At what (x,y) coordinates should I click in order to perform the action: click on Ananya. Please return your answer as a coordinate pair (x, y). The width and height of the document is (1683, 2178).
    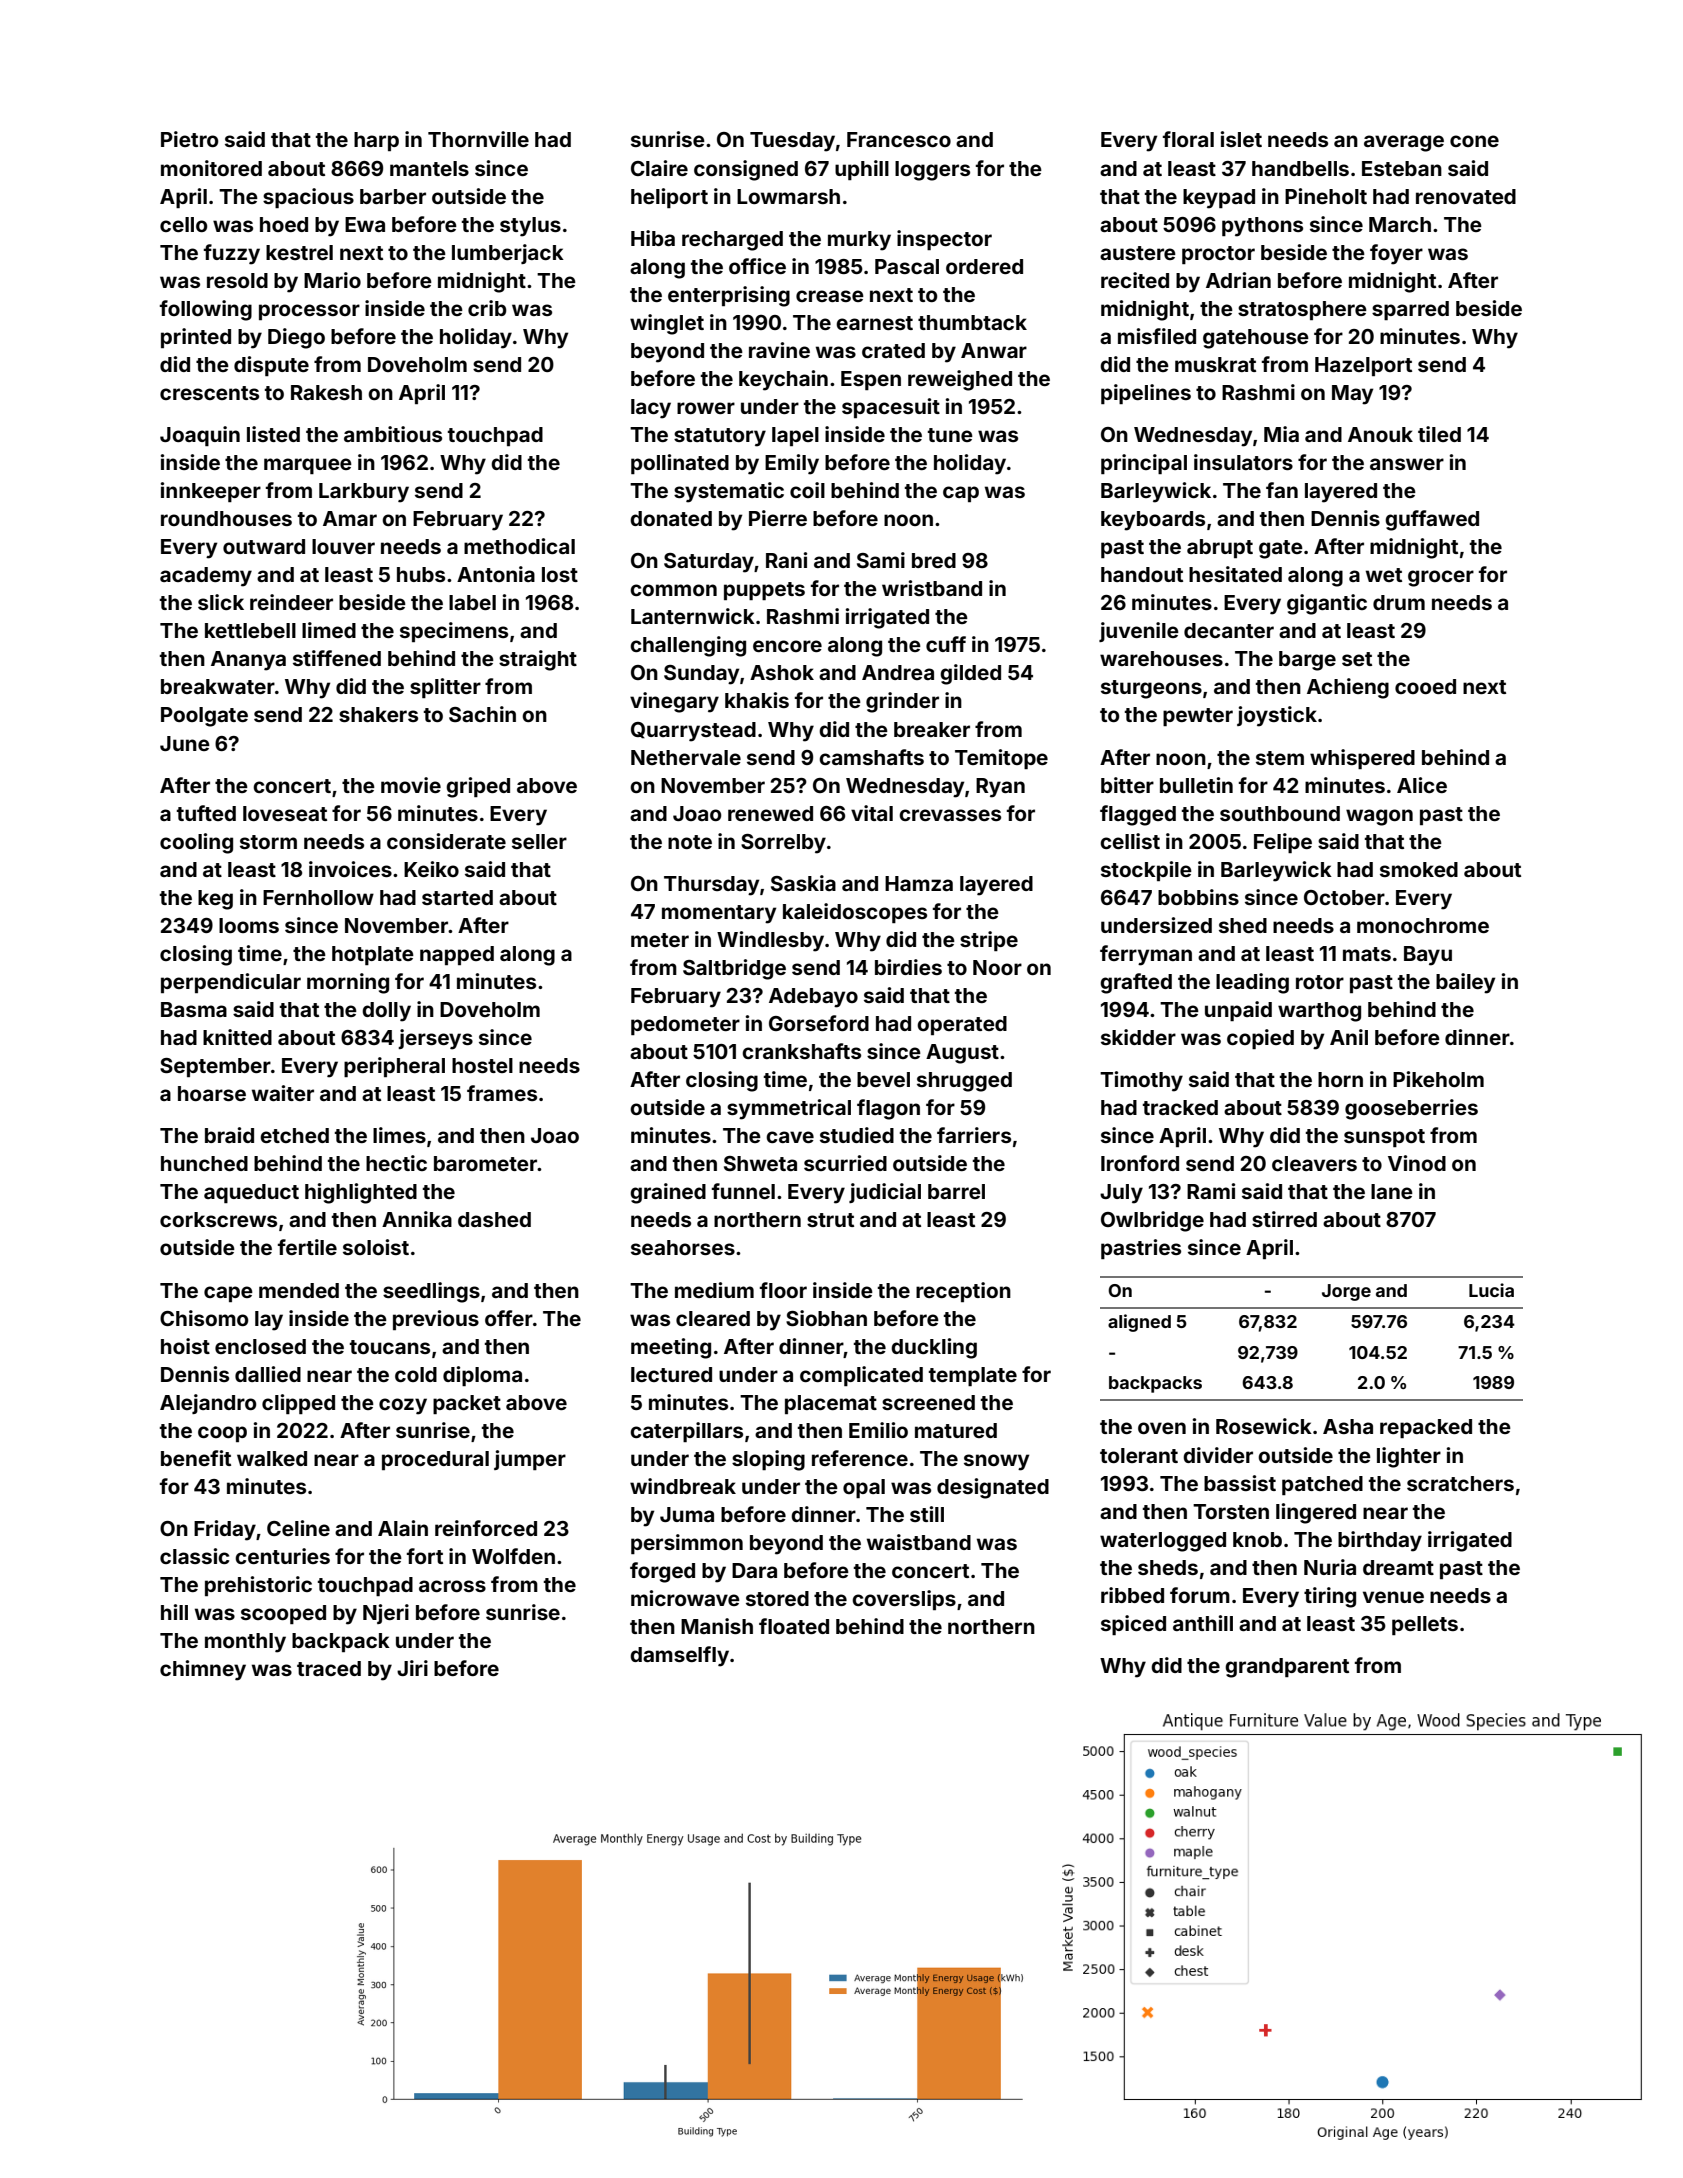
    Looking at the image, I should click on (248, 661).
